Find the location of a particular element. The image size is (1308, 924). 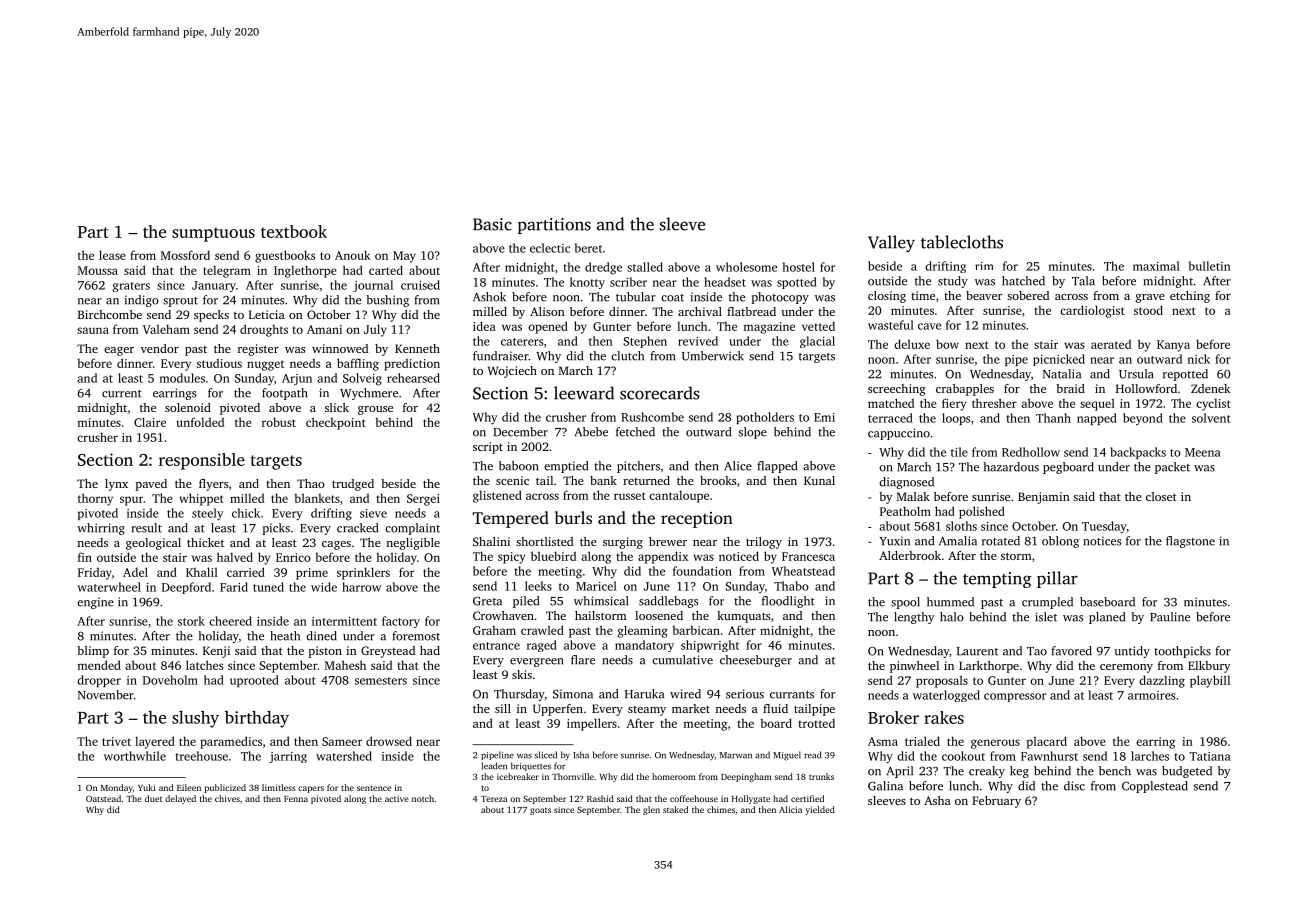

beret is located at coordinates (588, 248).
